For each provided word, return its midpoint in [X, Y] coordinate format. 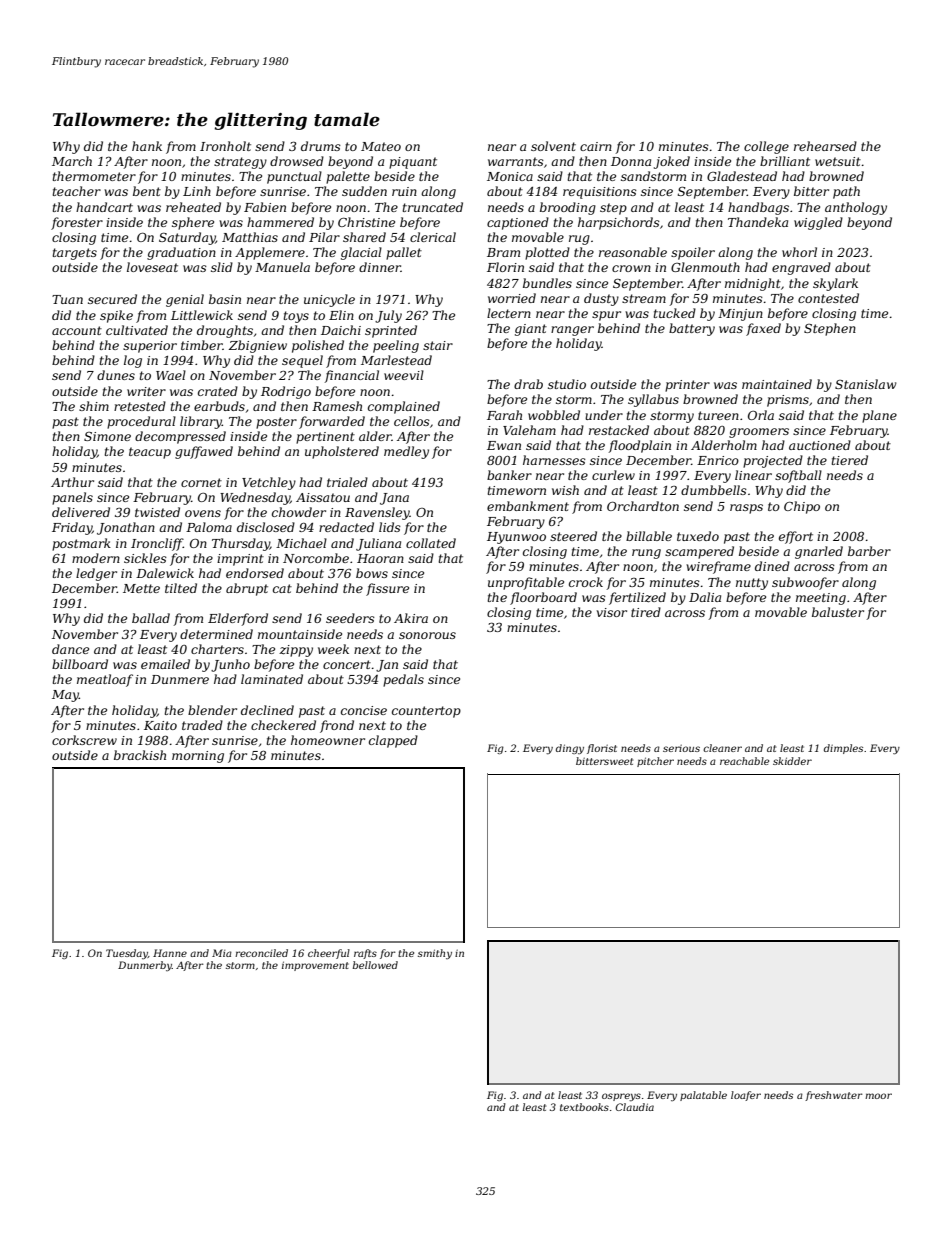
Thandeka [758, 222]
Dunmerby [145, 966]
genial [185, 300]
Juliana [378, 544]
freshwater [834, 1096]
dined [772, 566]
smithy [435, 954]
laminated [272, 679]
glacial [361, 253]
